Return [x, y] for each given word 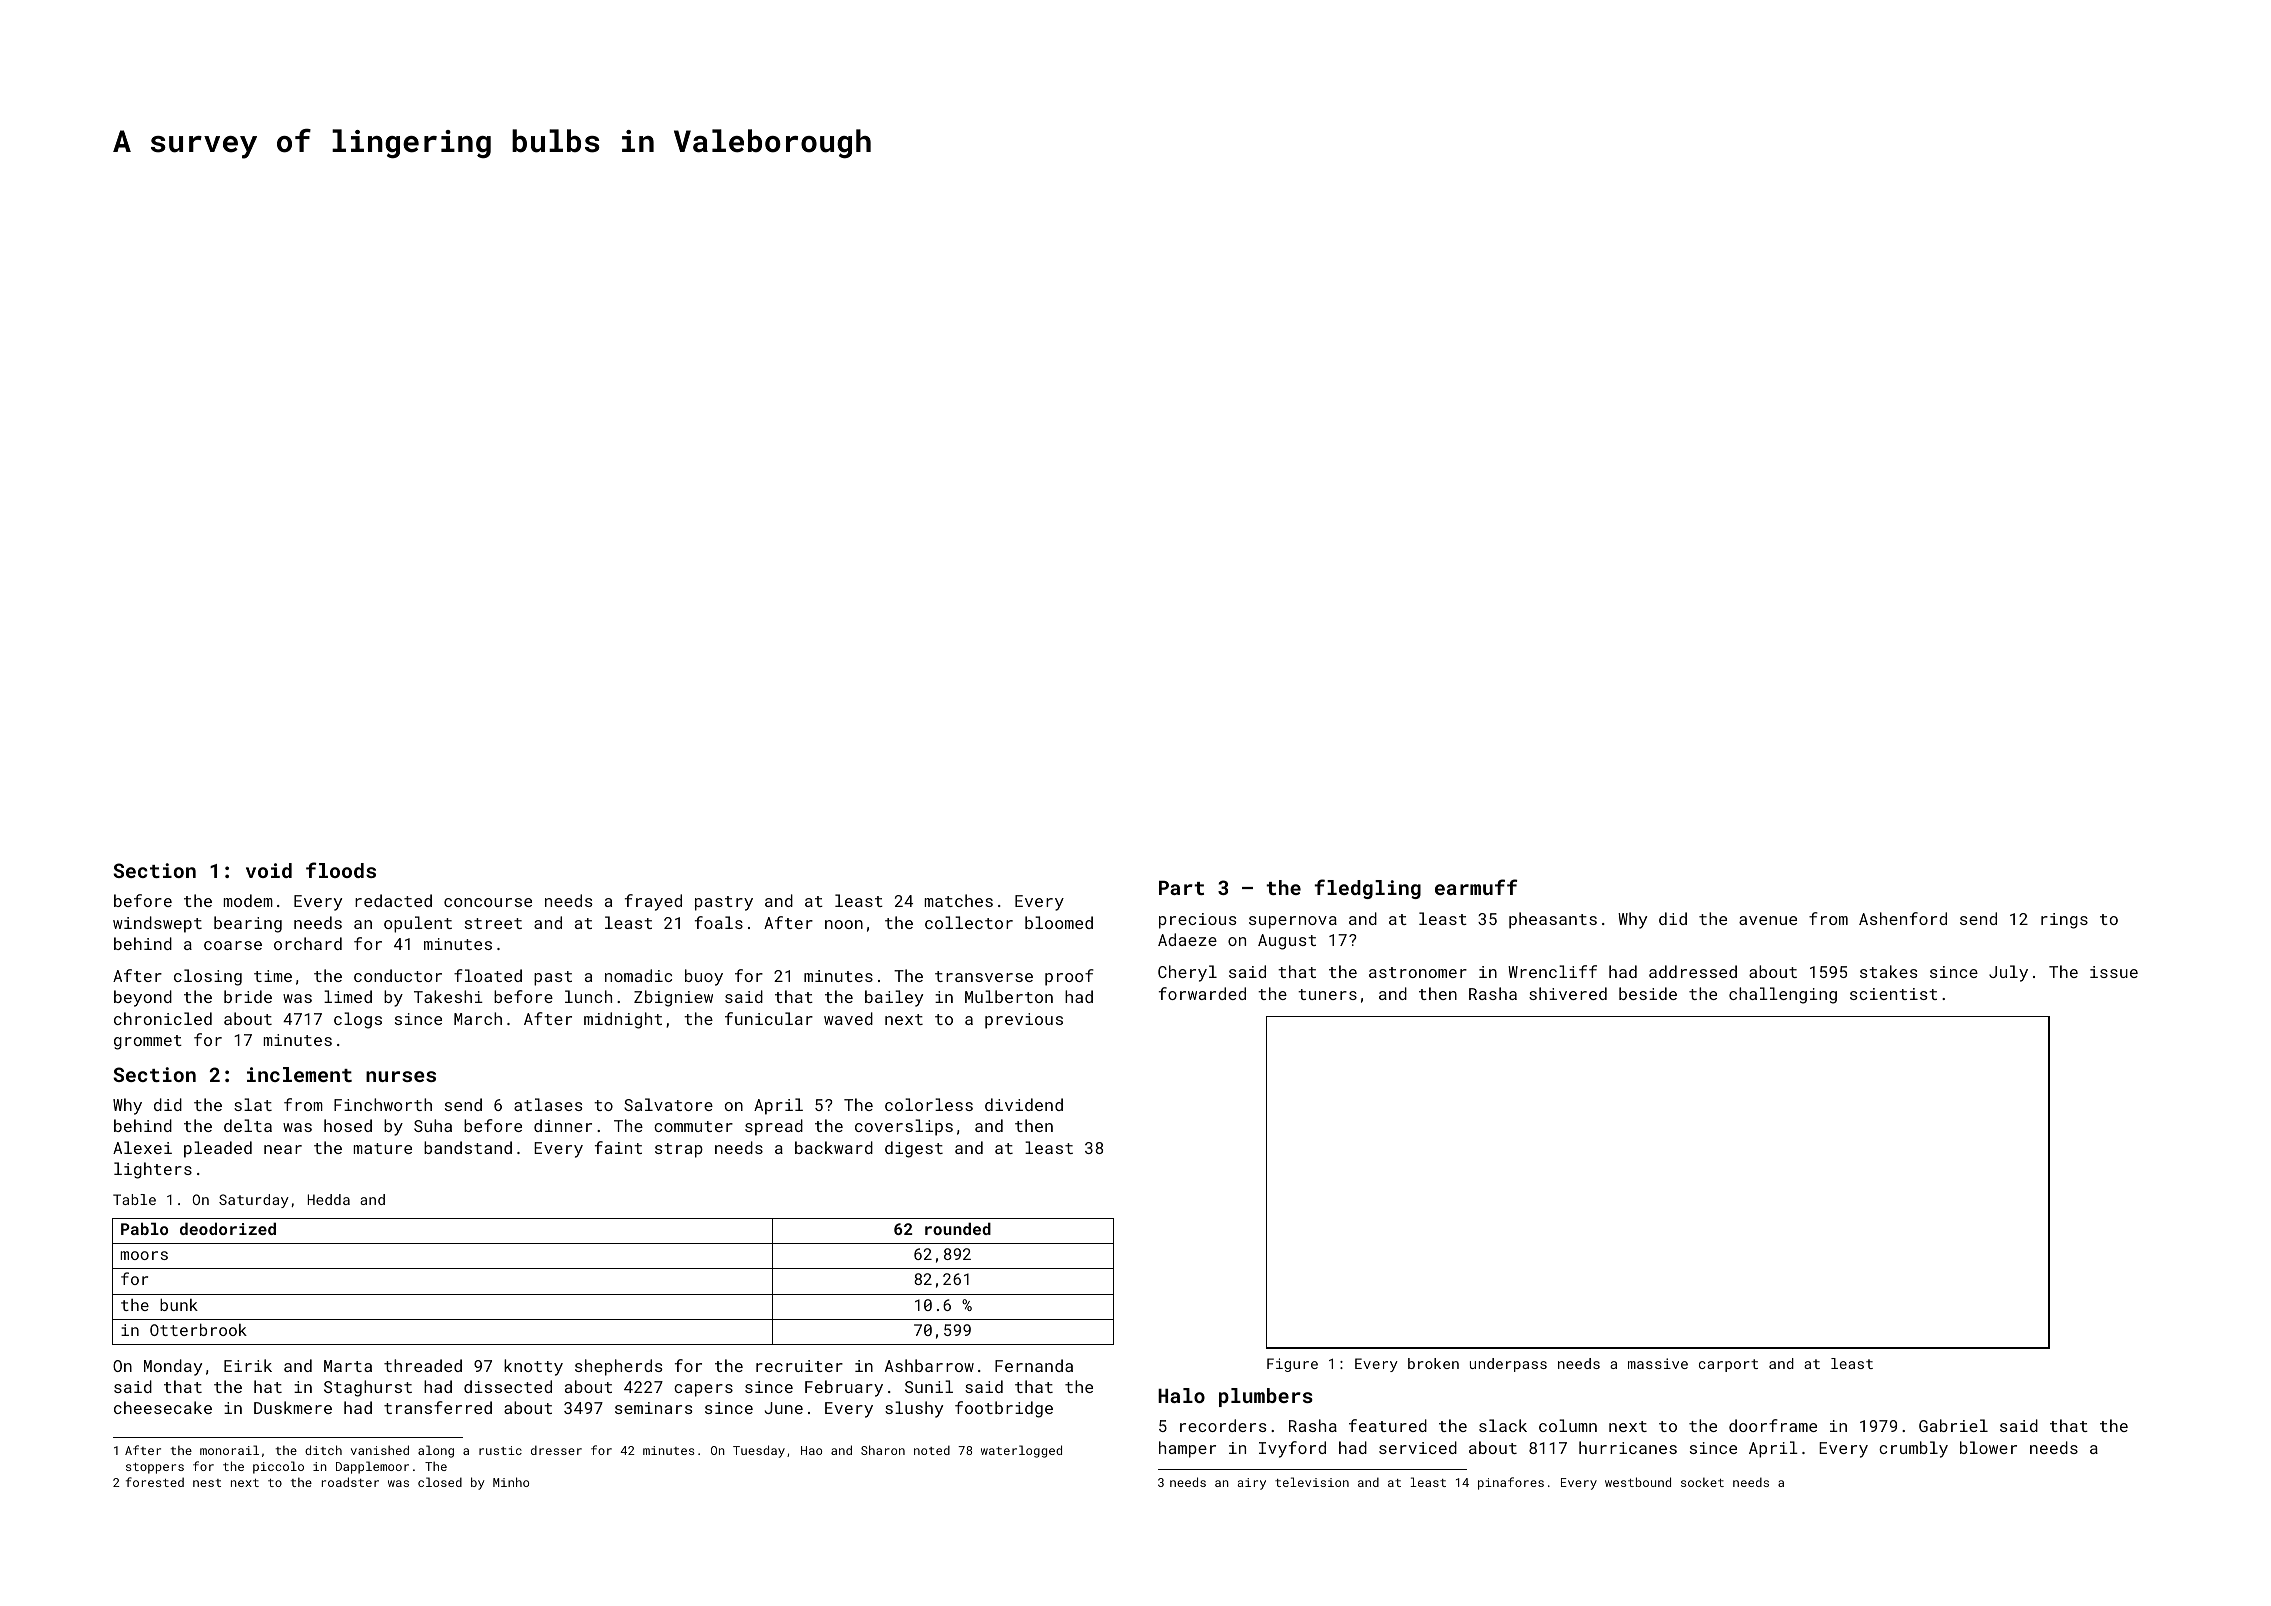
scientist [1893, 994]
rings [2064, 921]
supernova [1293, 922]
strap [679, 1150]
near [283, 1149]
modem [248, 900]
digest [914, 1149]
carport [1728, 1365]
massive [1658, 1363]
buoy [704, 977]
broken [1433, 1363]
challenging [1783, 995]
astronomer [1418, 972]
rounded [958, 1228]
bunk [179, 1304]
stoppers [155, 1468]
